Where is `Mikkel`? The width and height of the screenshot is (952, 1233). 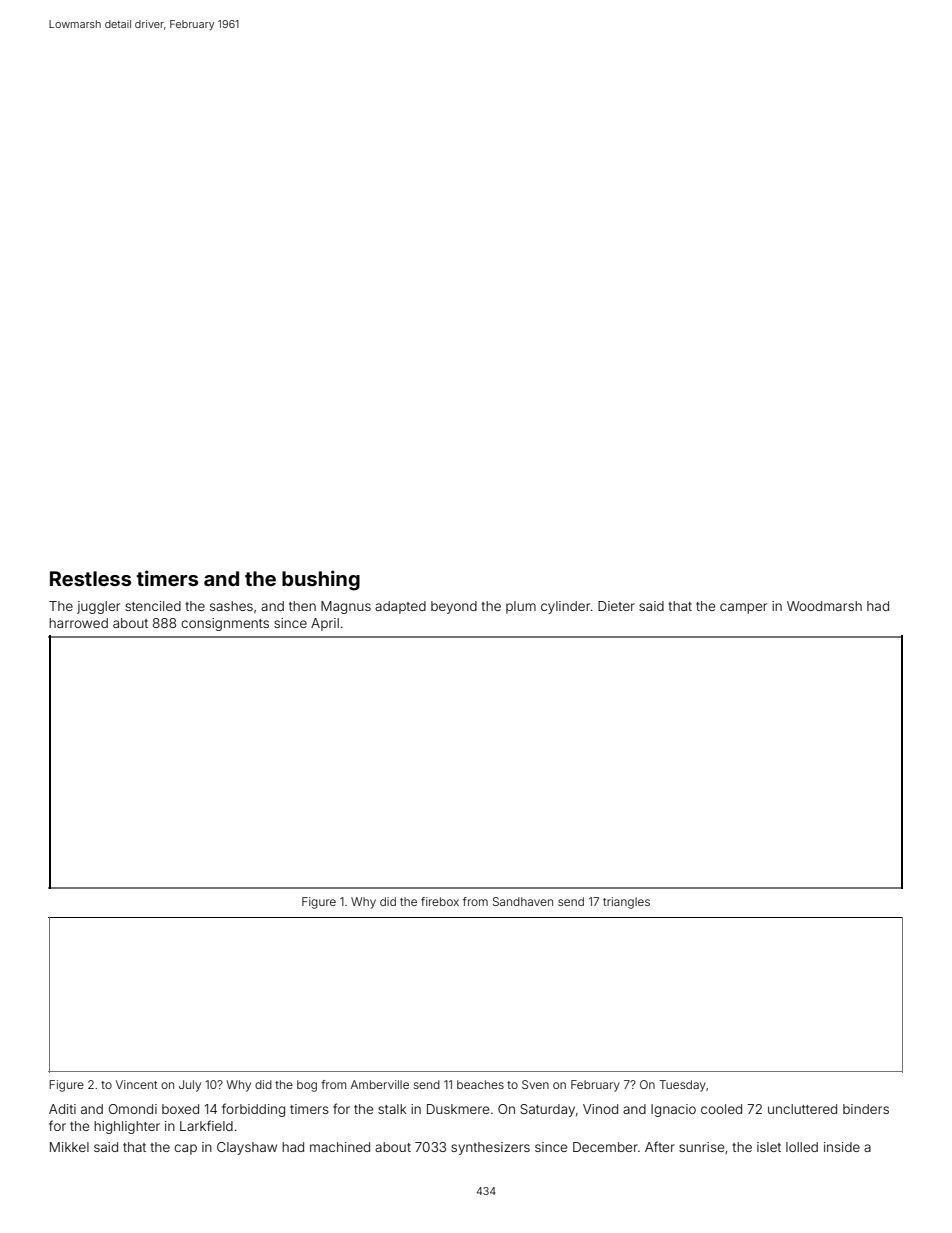 Mikkel is located at coordinates (69, 1147).
